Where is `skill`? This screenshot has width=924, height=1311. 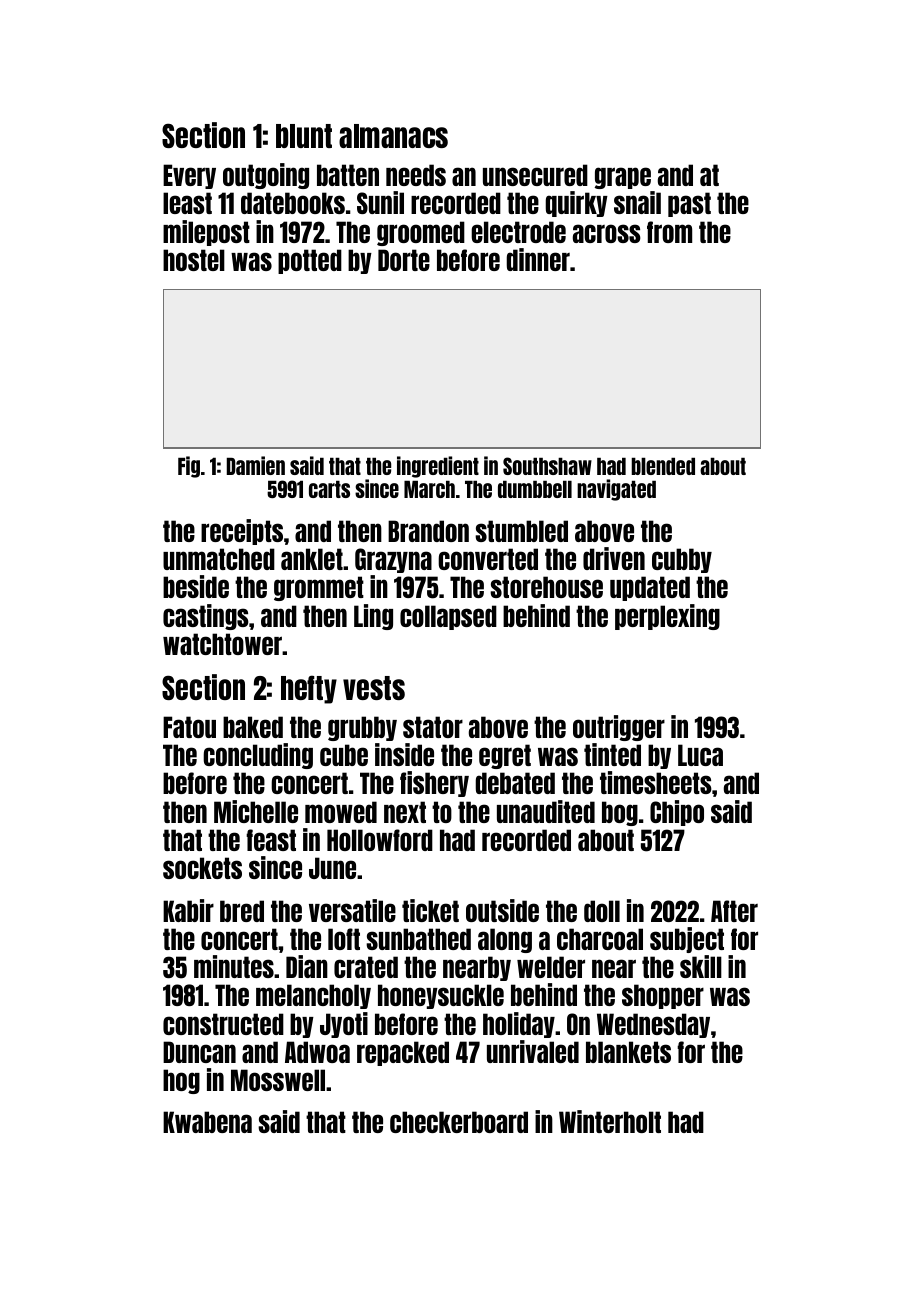
skill is located at coordinates (701, 966).
